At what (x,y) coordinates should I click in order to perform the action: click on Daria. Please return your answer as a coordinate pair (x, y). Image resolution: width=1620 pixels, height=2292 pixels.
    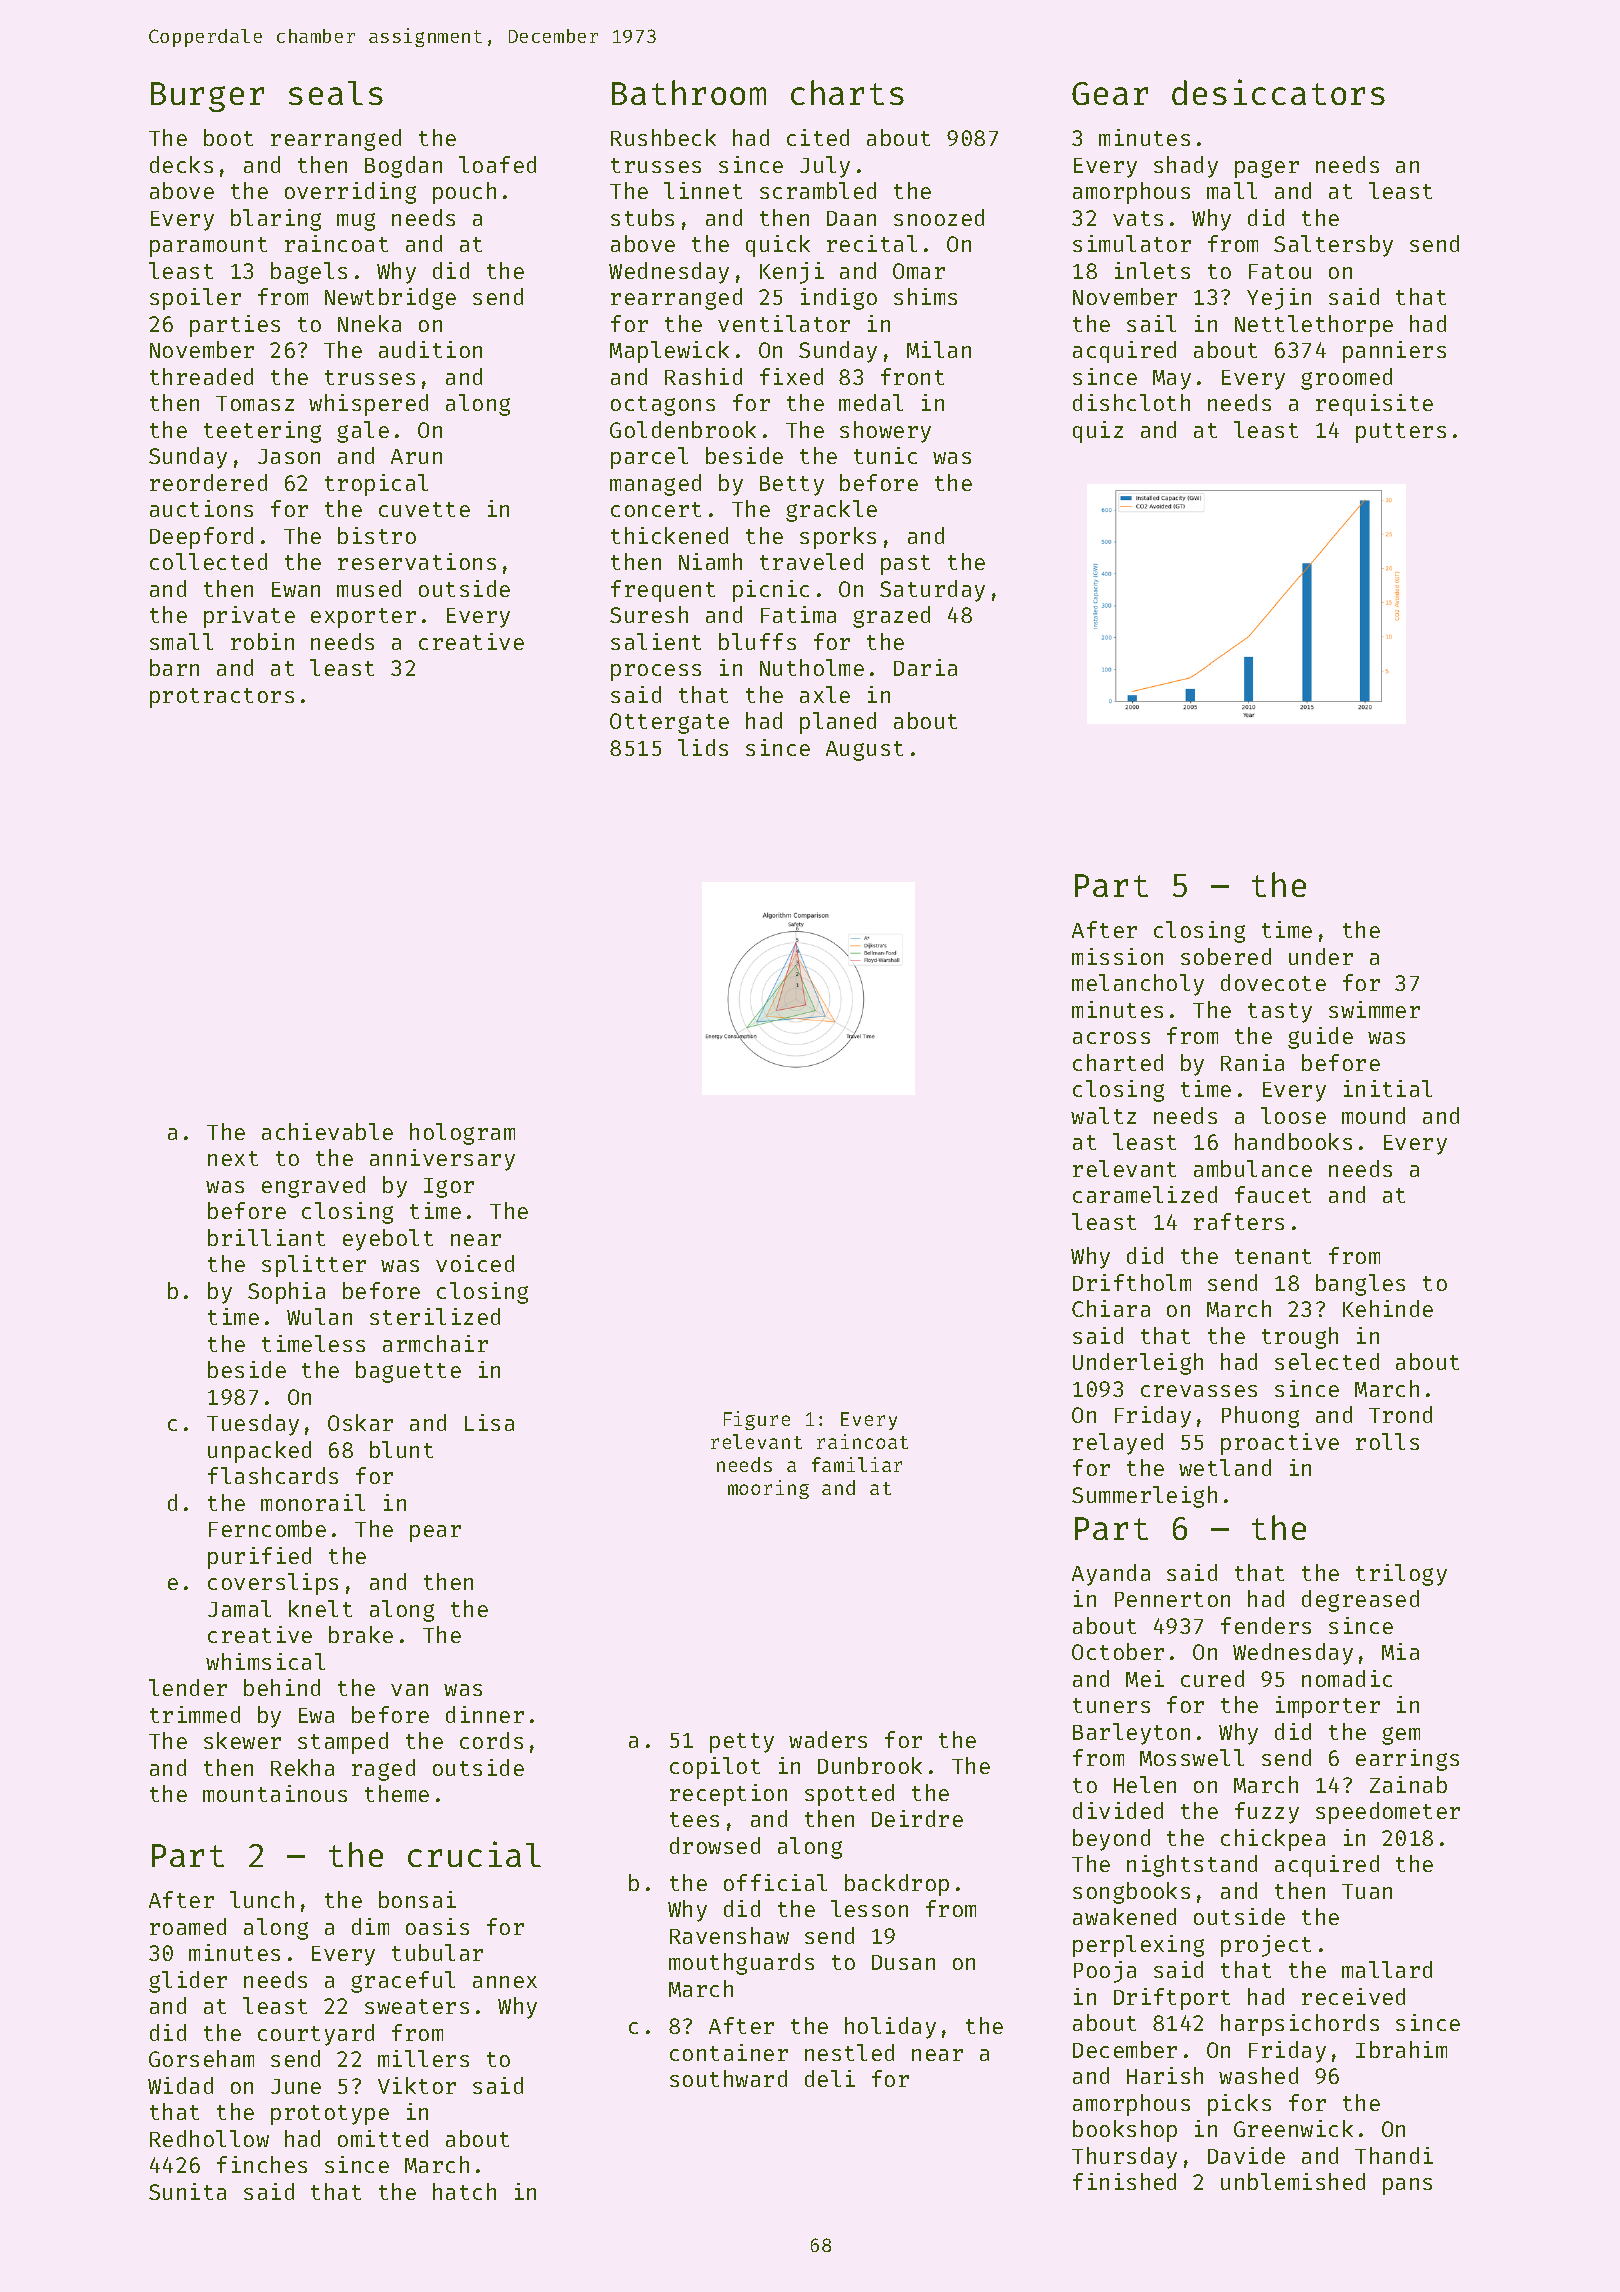
    Looking at the image, I should click on (925, 667).
